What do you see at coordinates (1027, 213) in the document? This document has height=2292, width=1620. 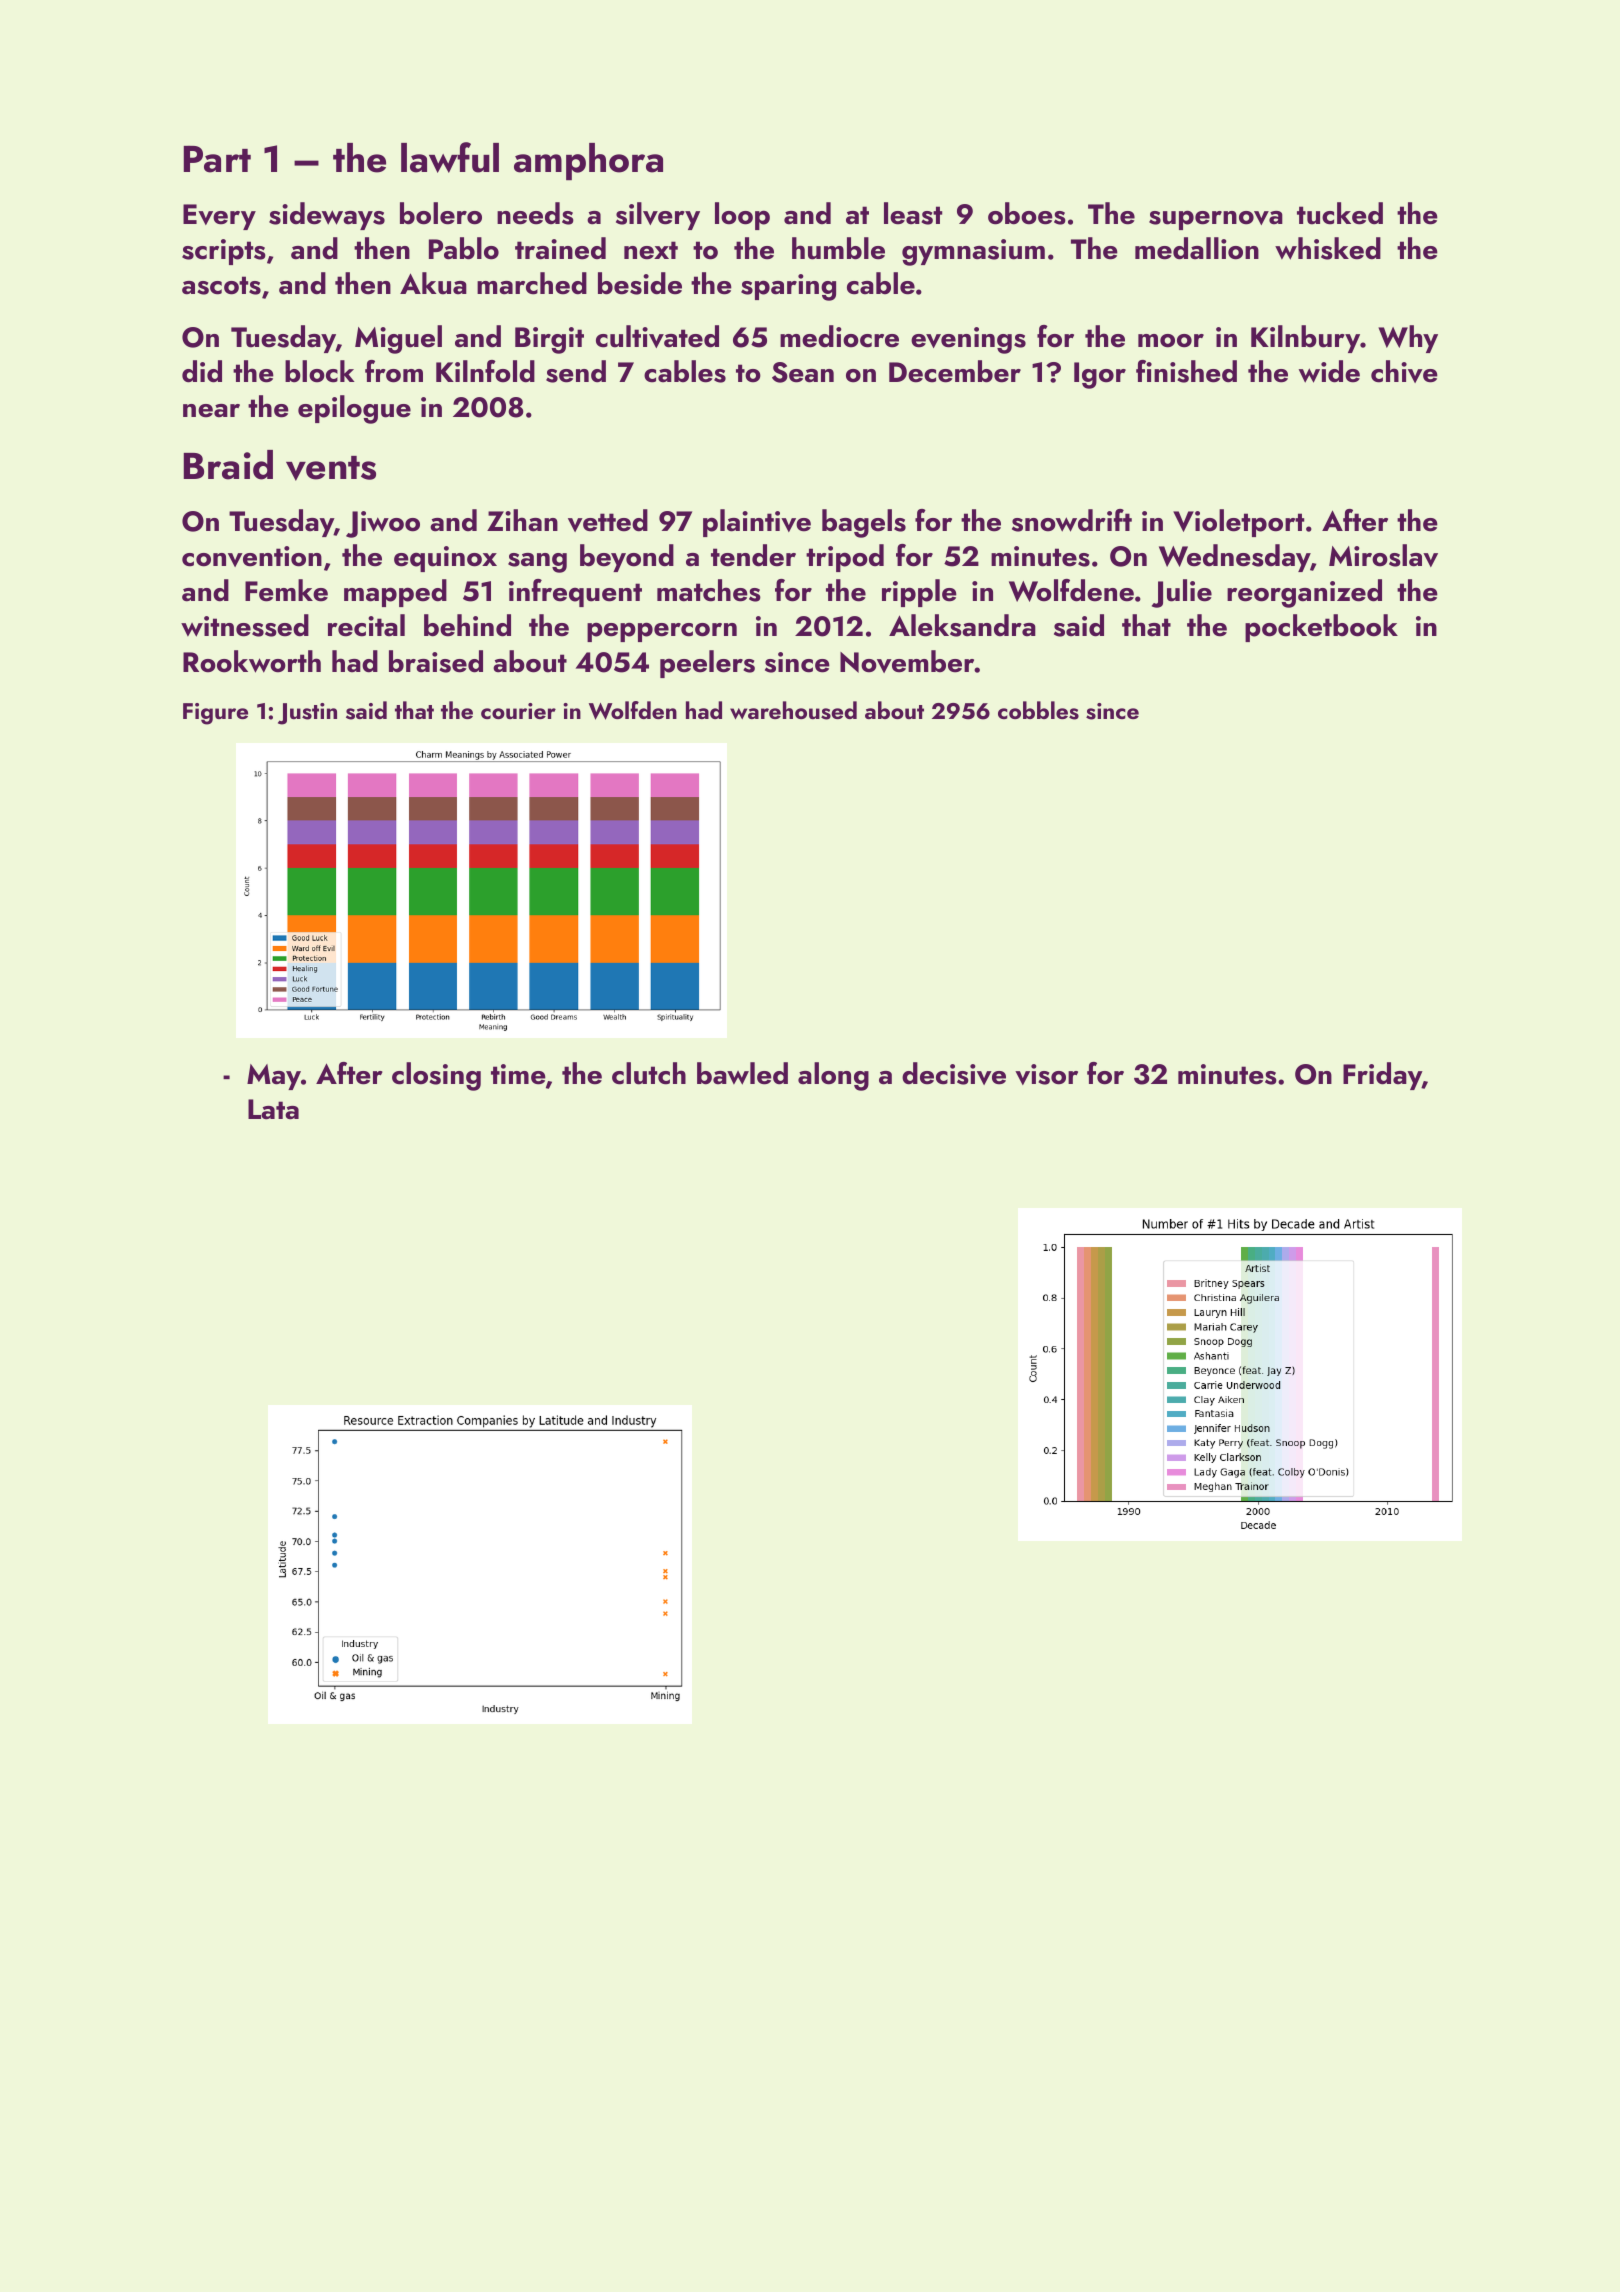 I see `oboes` at bounding box center [1027, 213].
